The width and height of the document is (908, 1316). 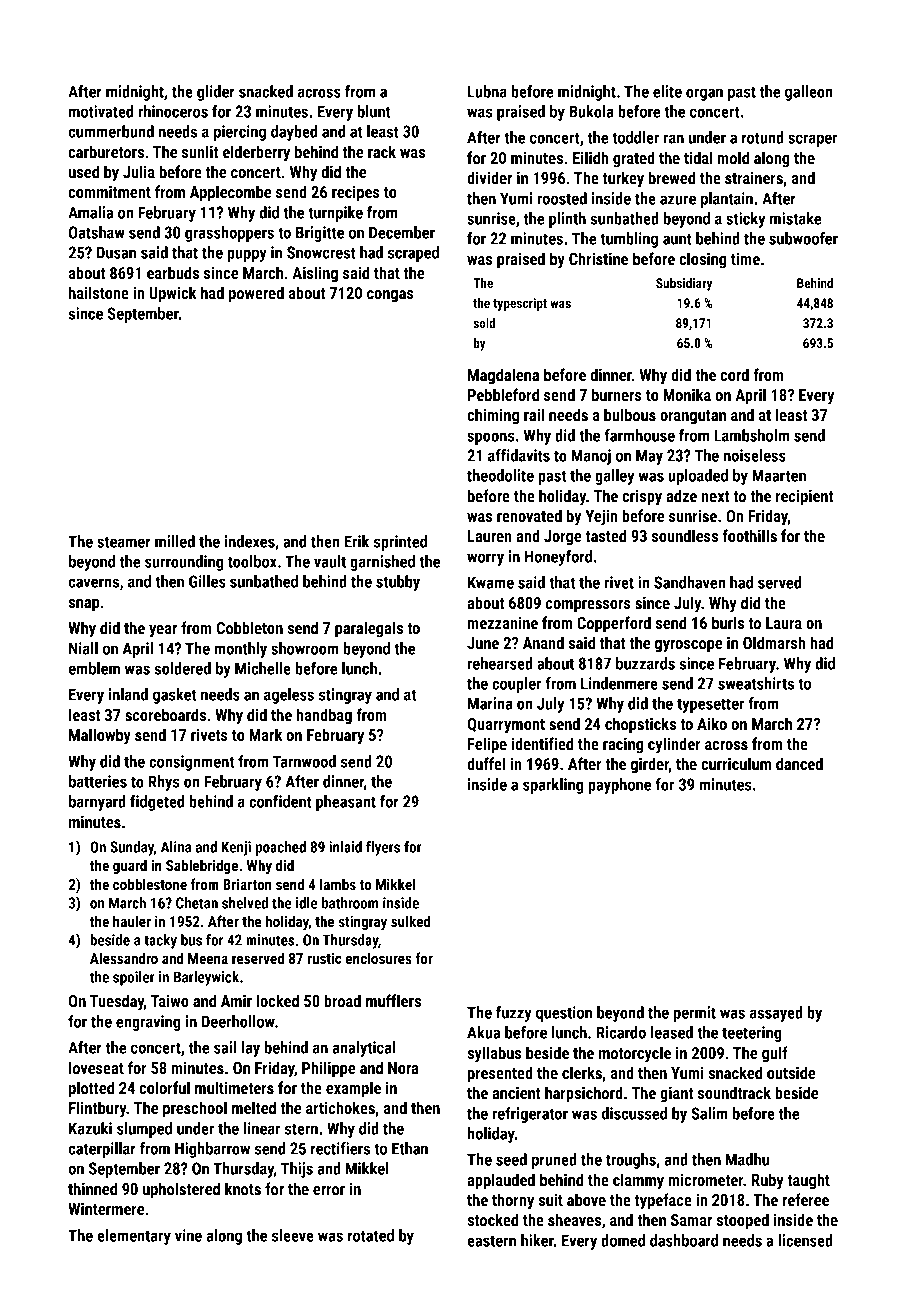 I want to click on Anand, so click(x=543, y=642).
